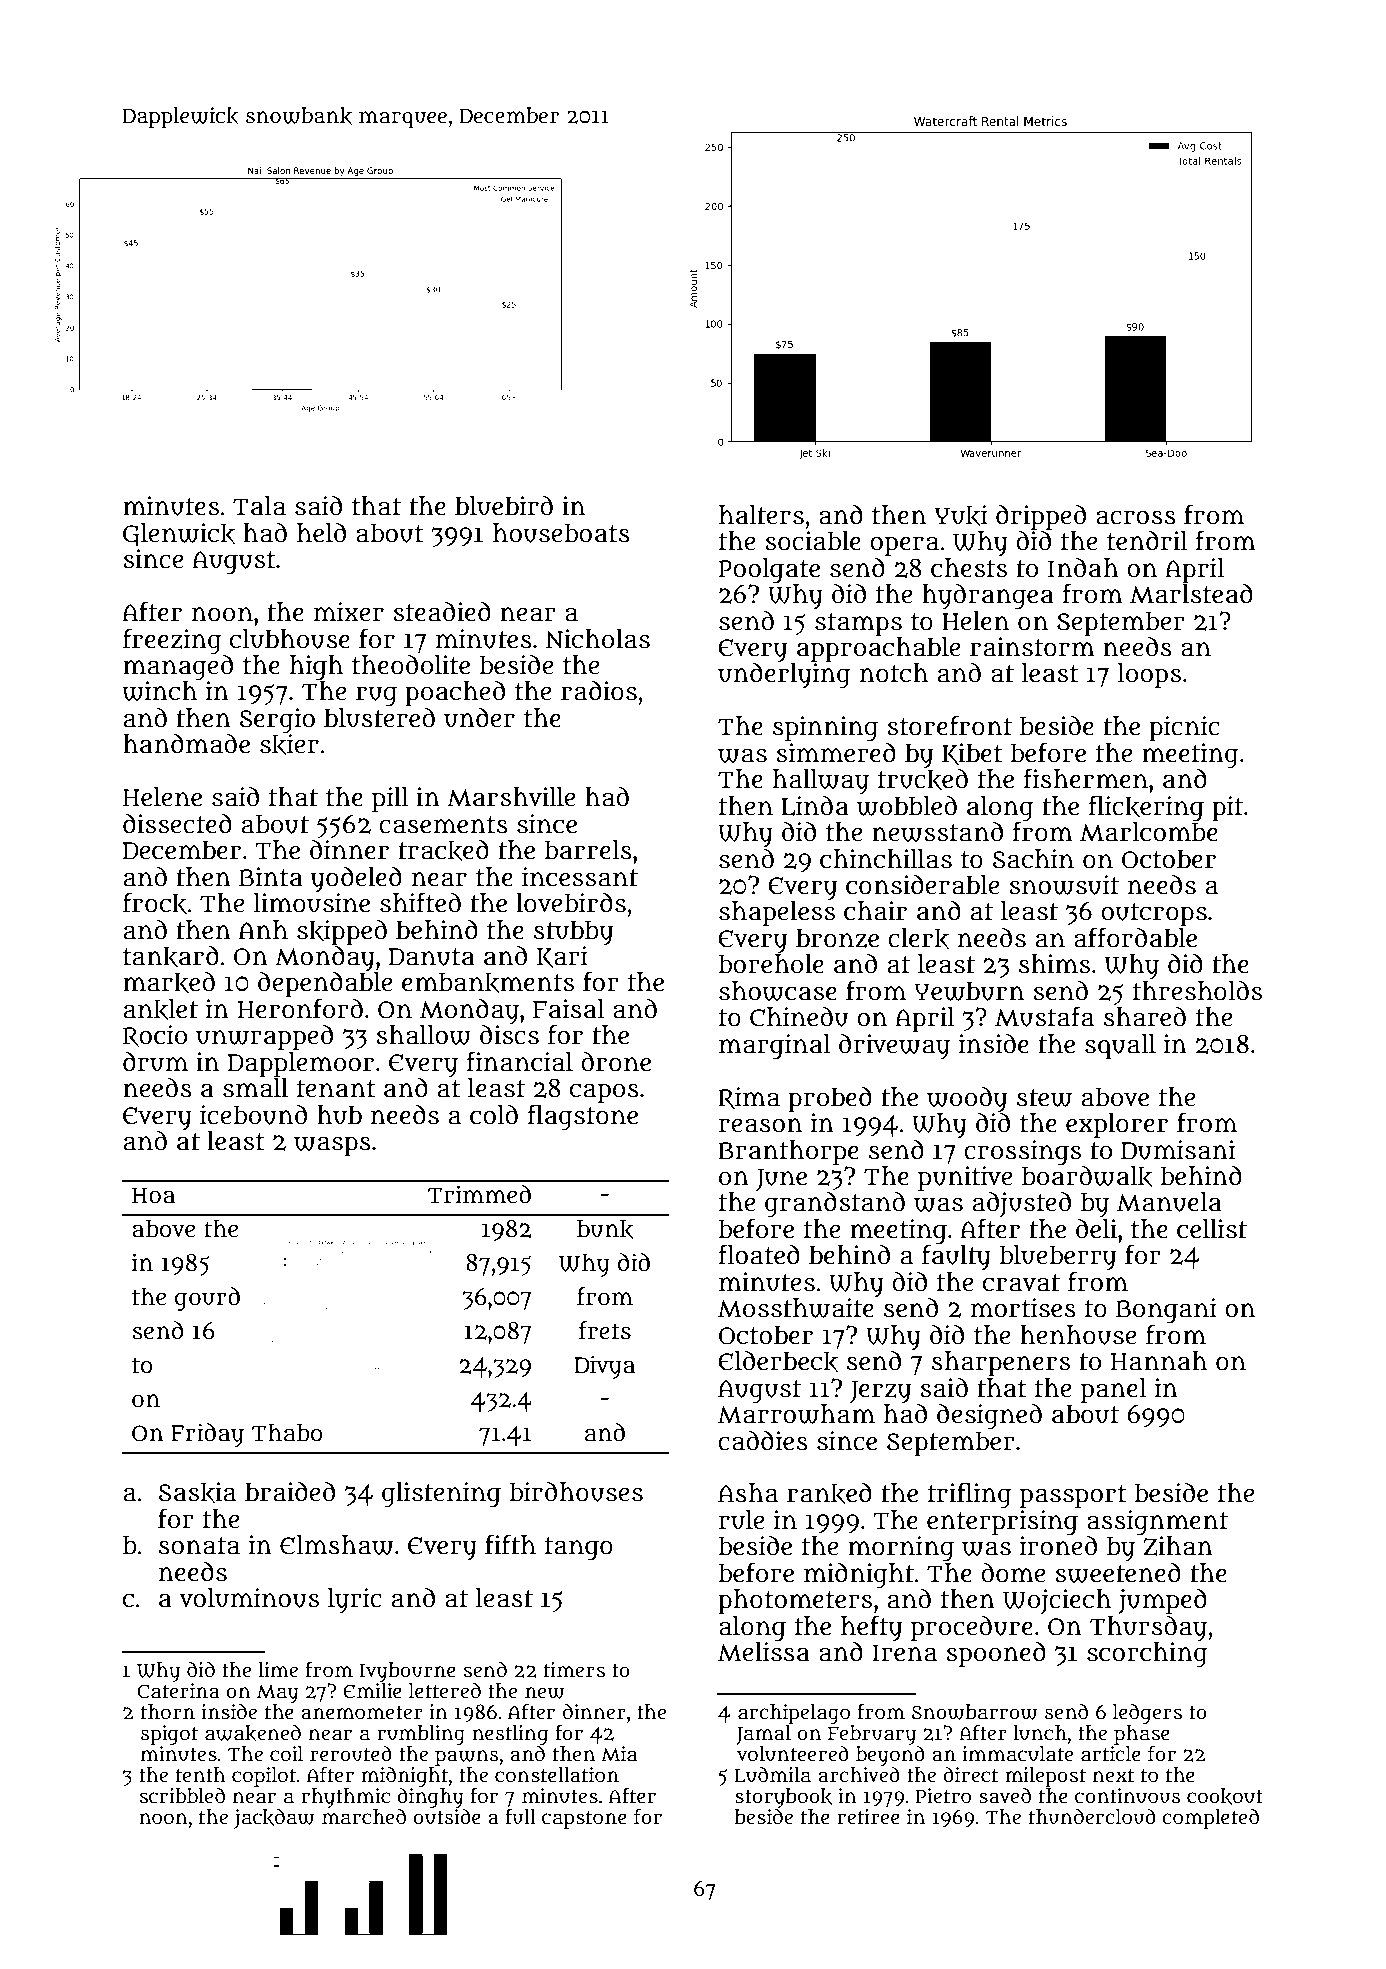 Image resolution: width=1386 pixels, height=1969 pixels. I want to click on thresholds, so click(1197, 991).
